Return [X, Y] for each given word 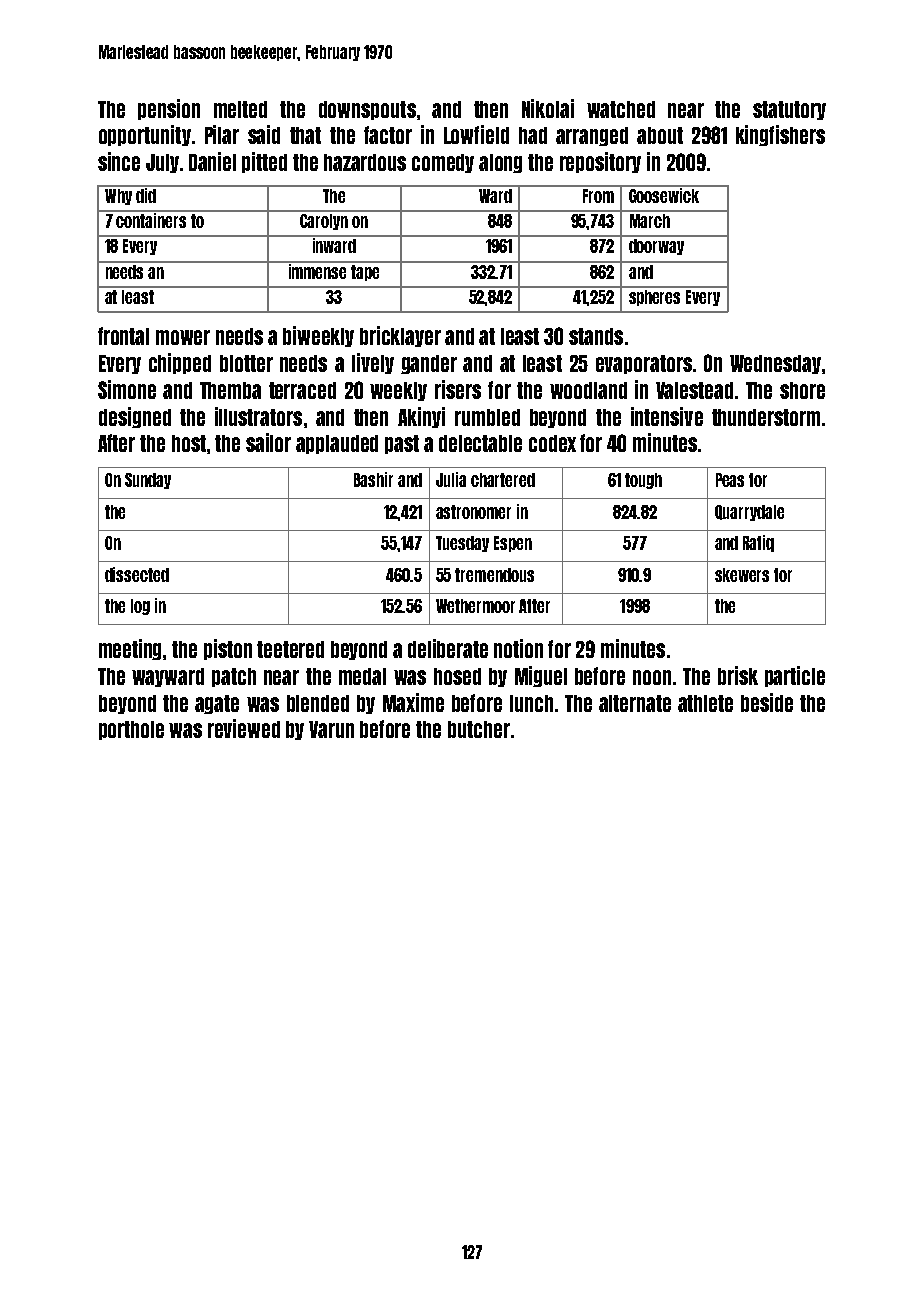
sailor [268, 442]
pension [169, 109]
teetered [290, 649]
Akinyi [421, 417]
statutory [789, 110]
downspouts [367, 110]
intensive [667, 416]
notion [518, 648]
